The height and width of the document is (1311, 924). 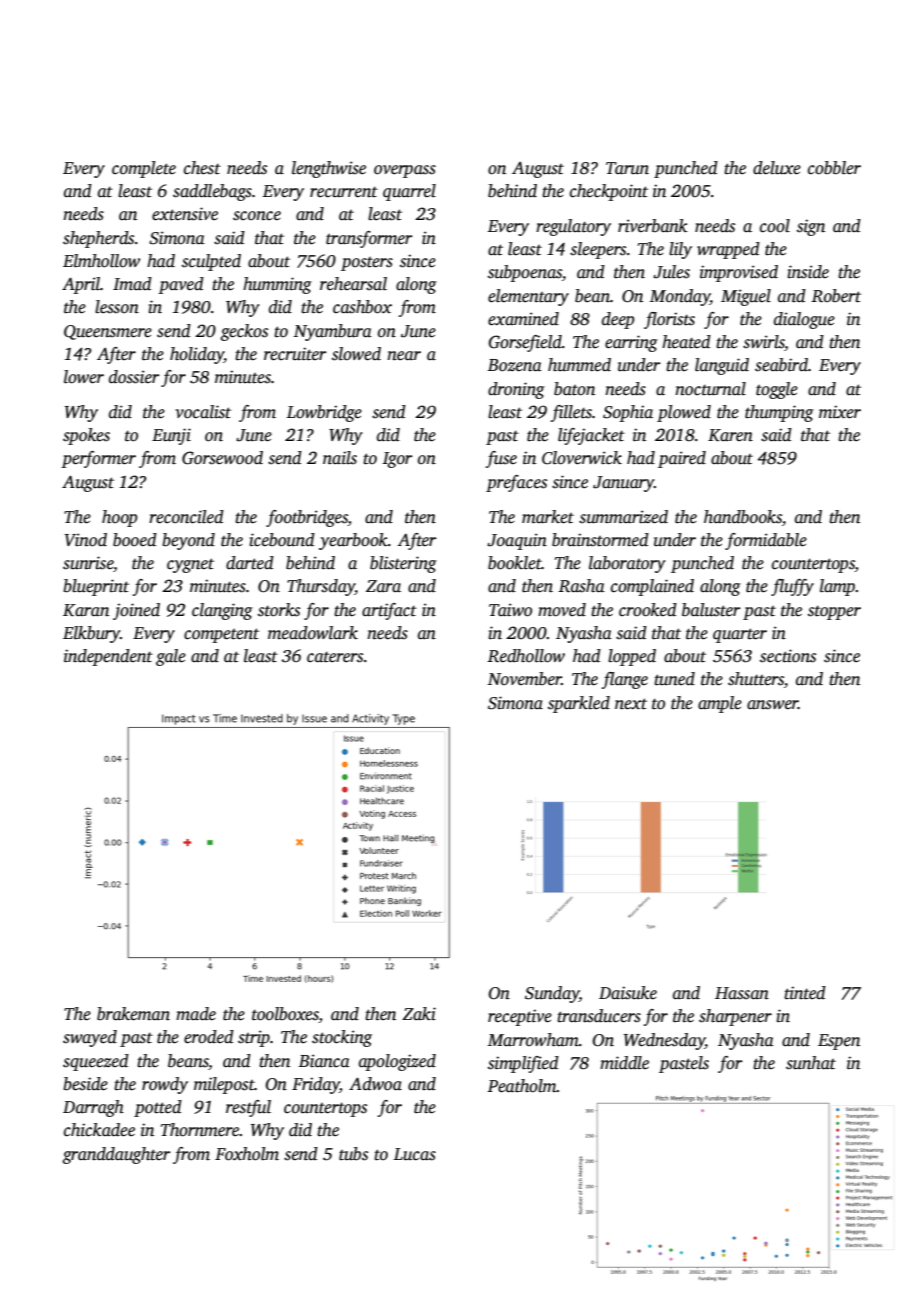 I want to click on apologized, so click(x=397, y=1062).
